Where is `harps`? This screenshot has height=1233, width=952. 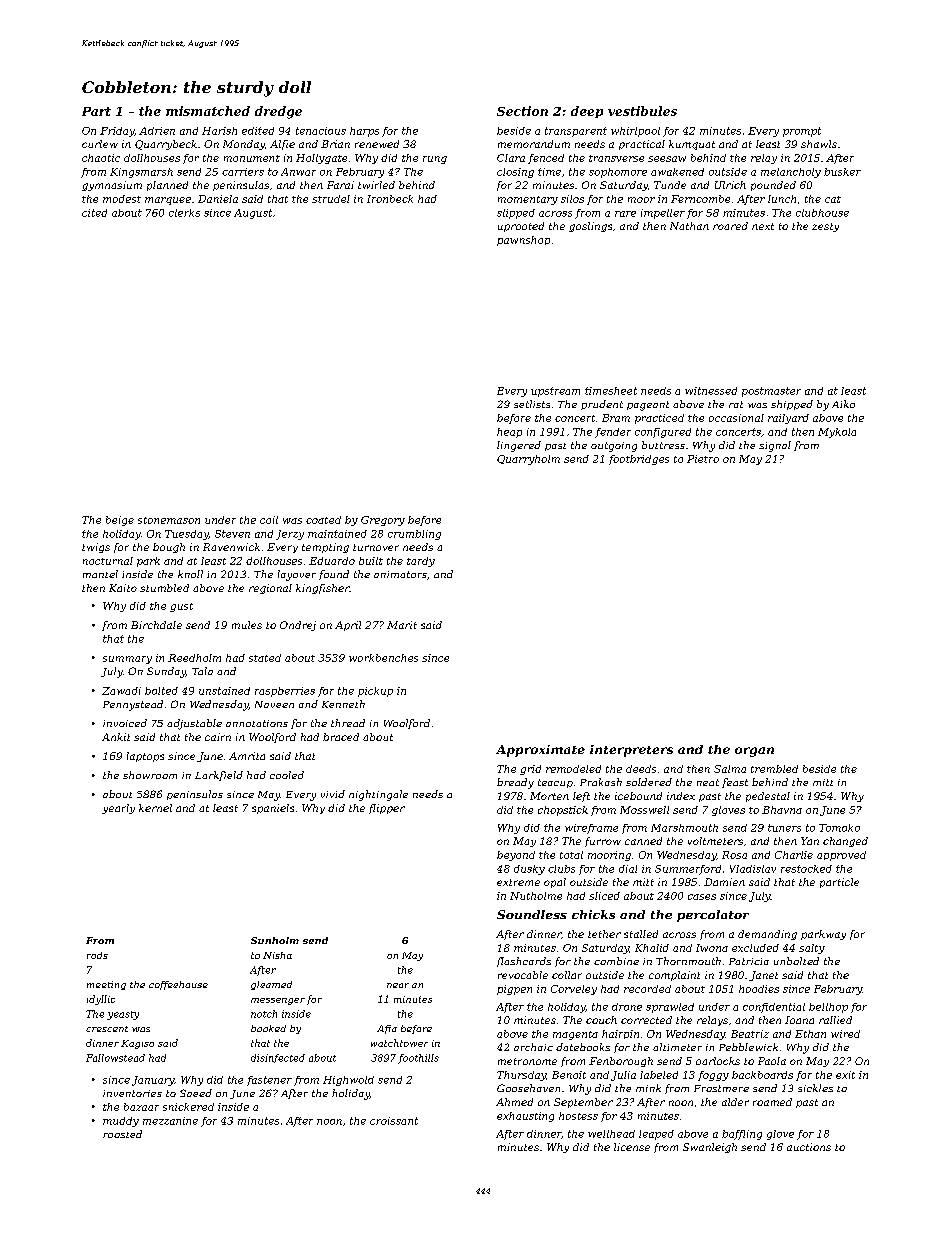 harps is located at coordinates (364, 132).
